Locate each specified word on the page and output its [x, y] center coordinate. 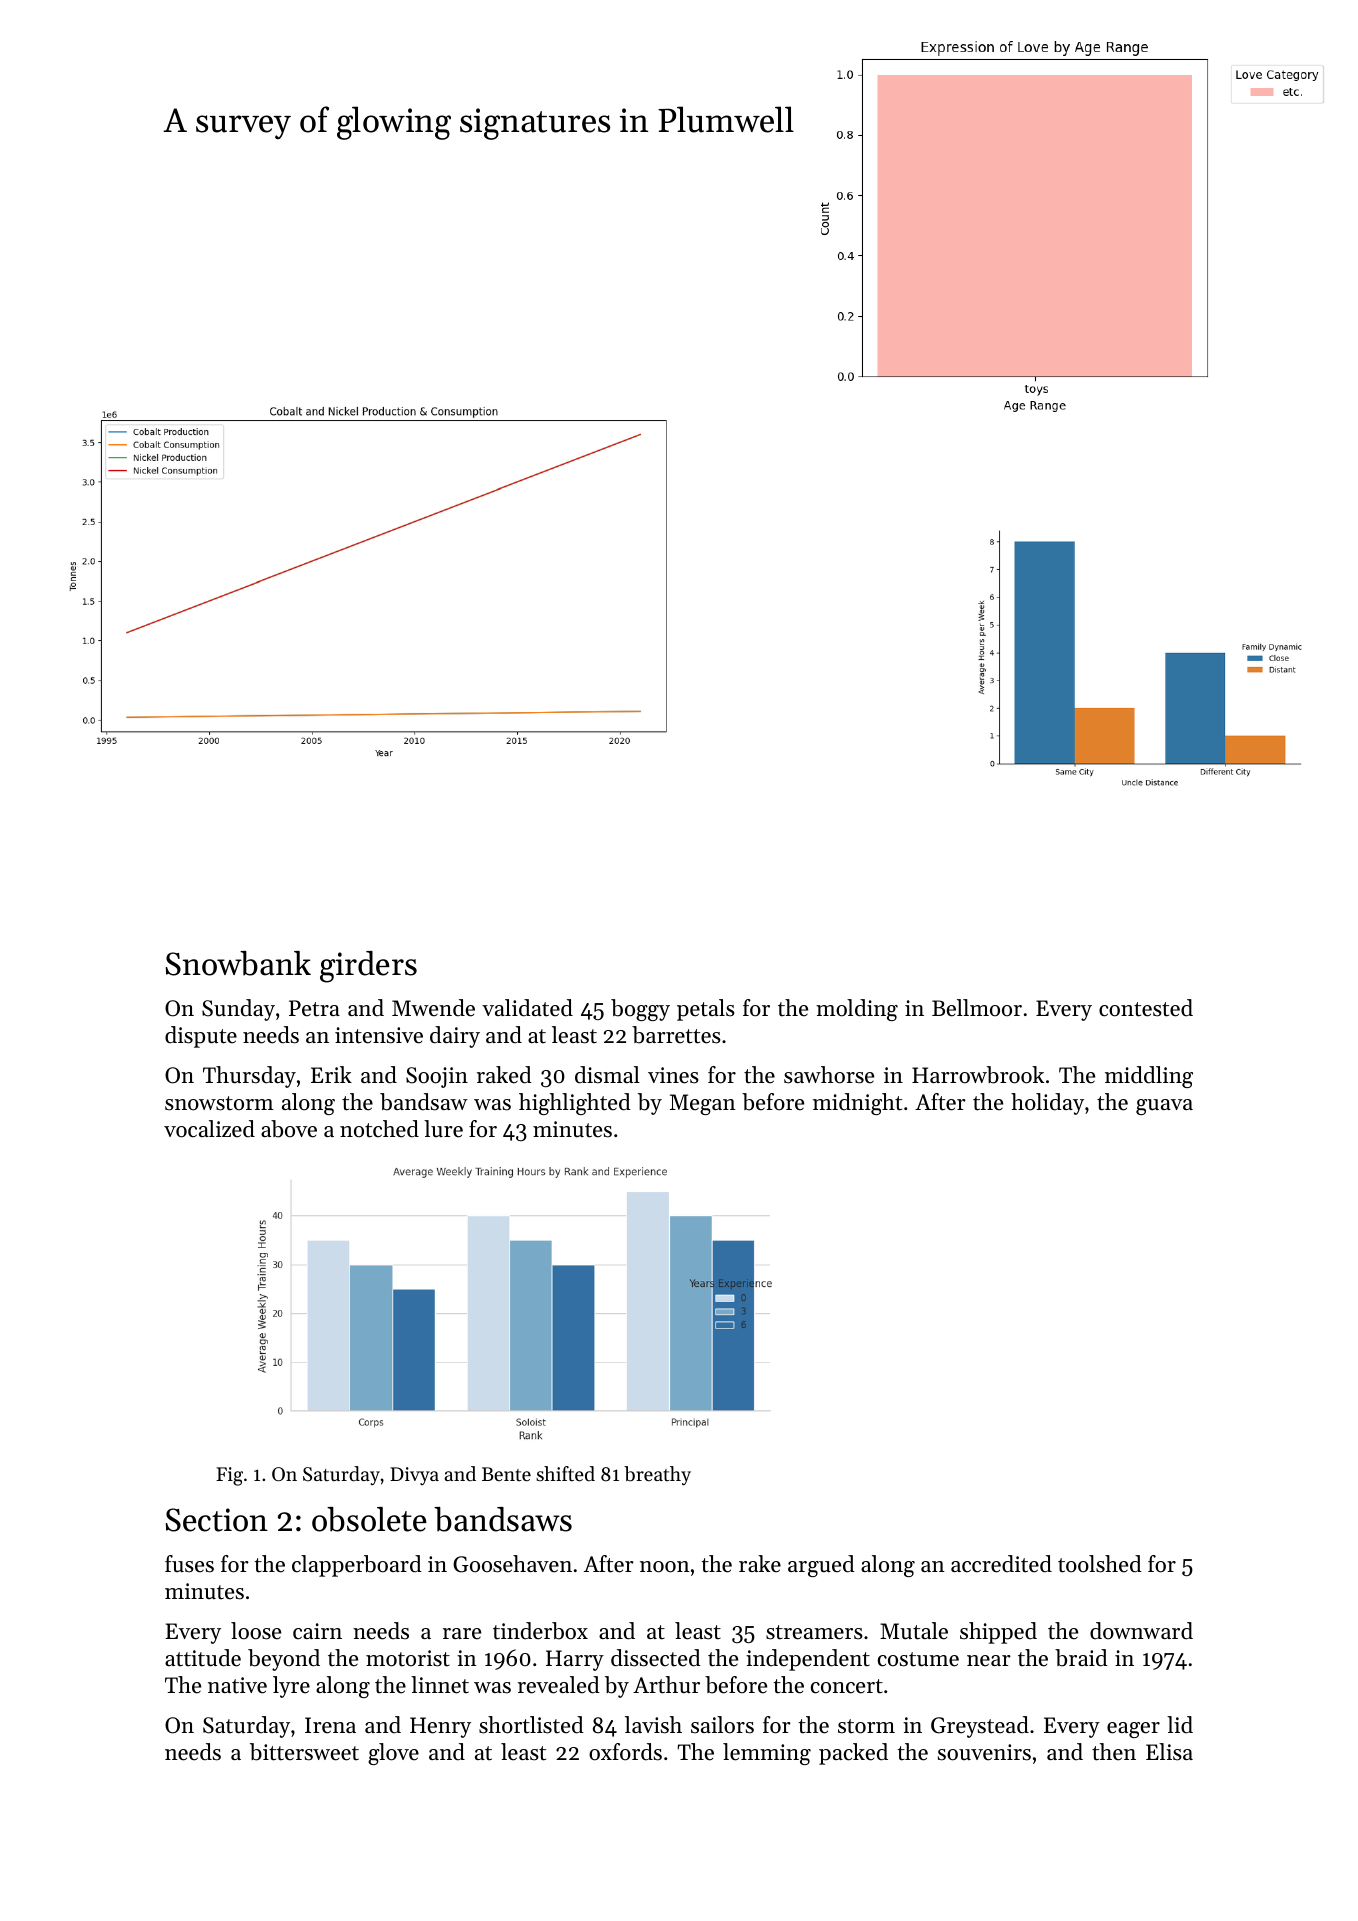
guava [1164, 1107]
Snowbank [238, 963]
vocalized [209, 1129]
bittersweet [304, 1752]
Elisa [1169, 1752]
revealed [559, 1685]
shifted [565, 1474]
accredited [1001, 1564]
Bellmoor [977, 1008]
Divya [414, 1476]
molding [857, 1010]
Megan [703, 1104]
